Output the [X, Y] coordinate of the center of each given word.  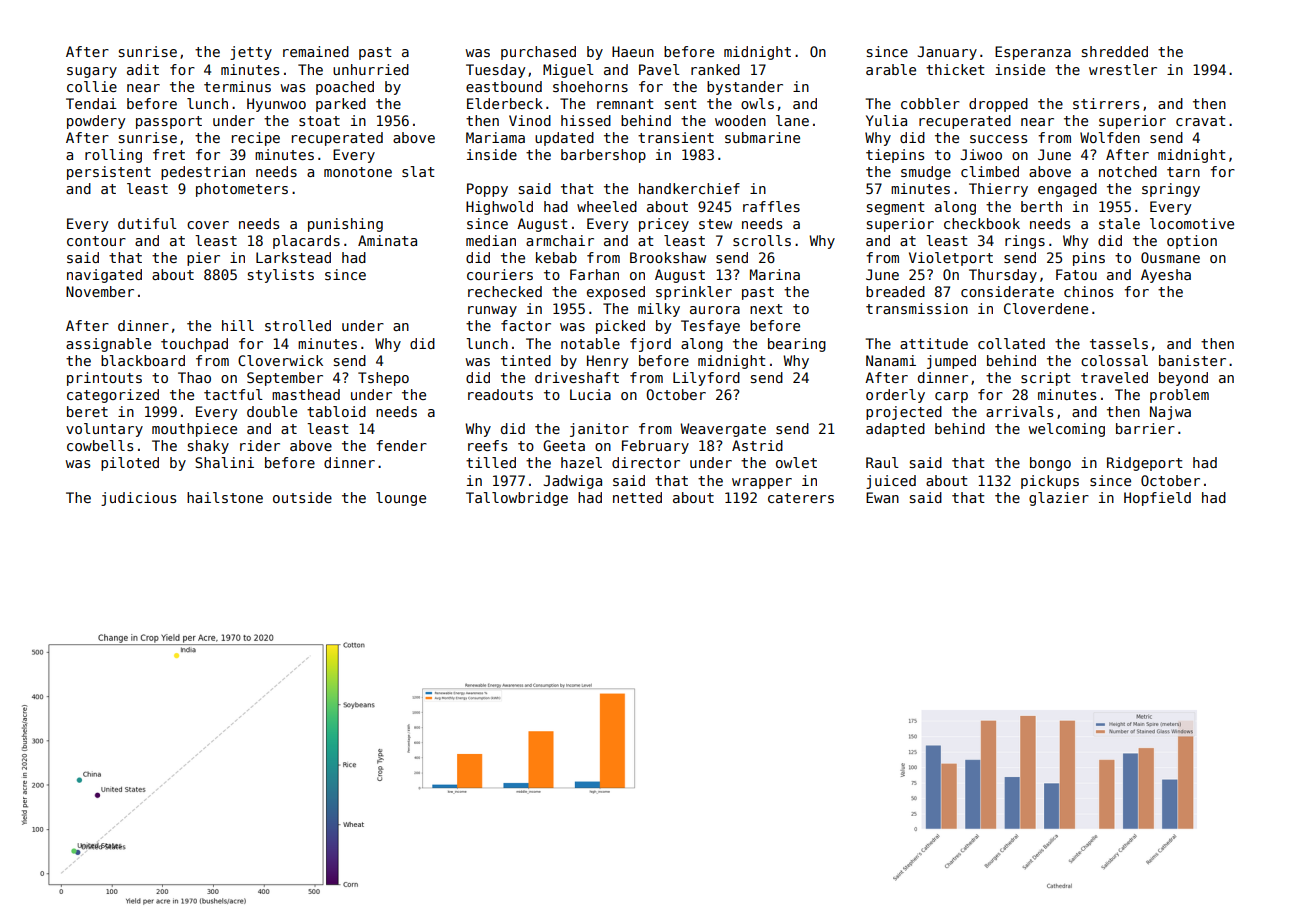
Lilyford [706, 379]
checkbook [982, 223]
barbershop [603, 156]
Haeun [633, 51]
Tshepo [383, 379]
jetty [251, 53]
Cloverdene [1046, 308]
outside [302, 497]
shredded [1115, 51]
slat [418, 171]
